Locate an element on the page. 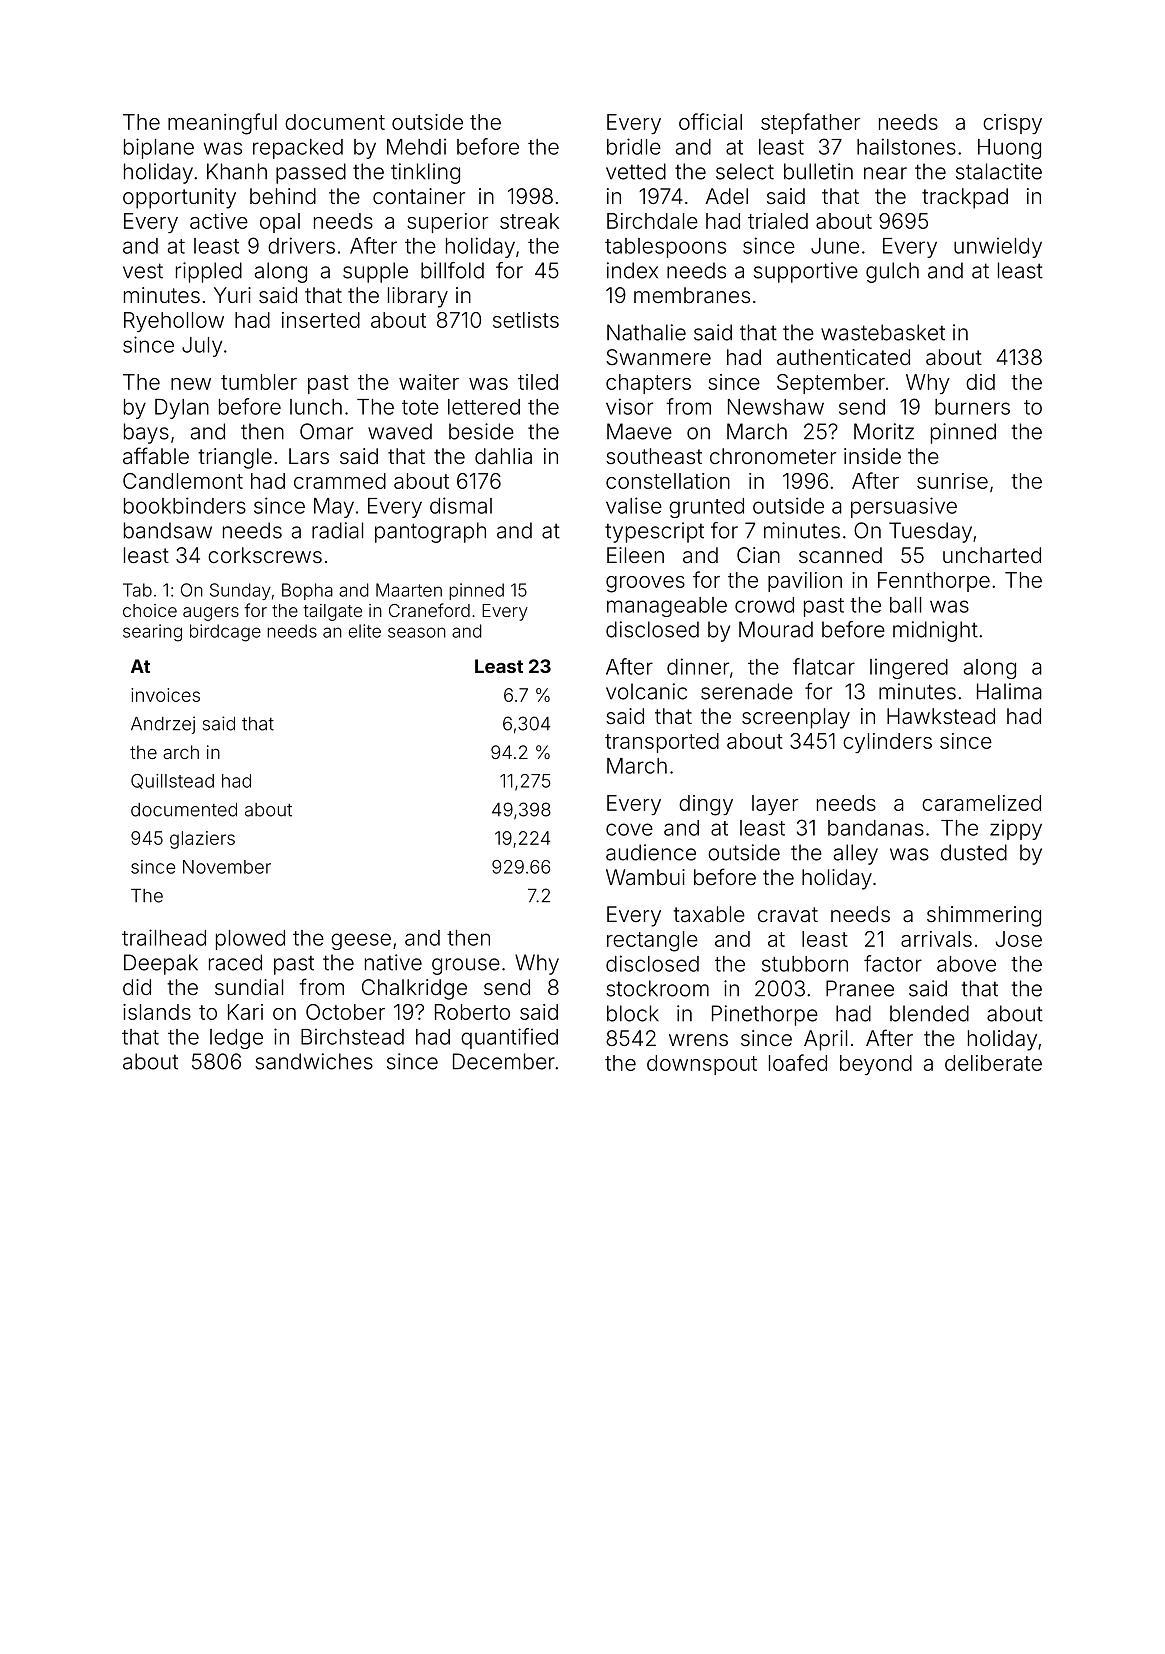  Candlemont is located at coordinates (183, 481).
